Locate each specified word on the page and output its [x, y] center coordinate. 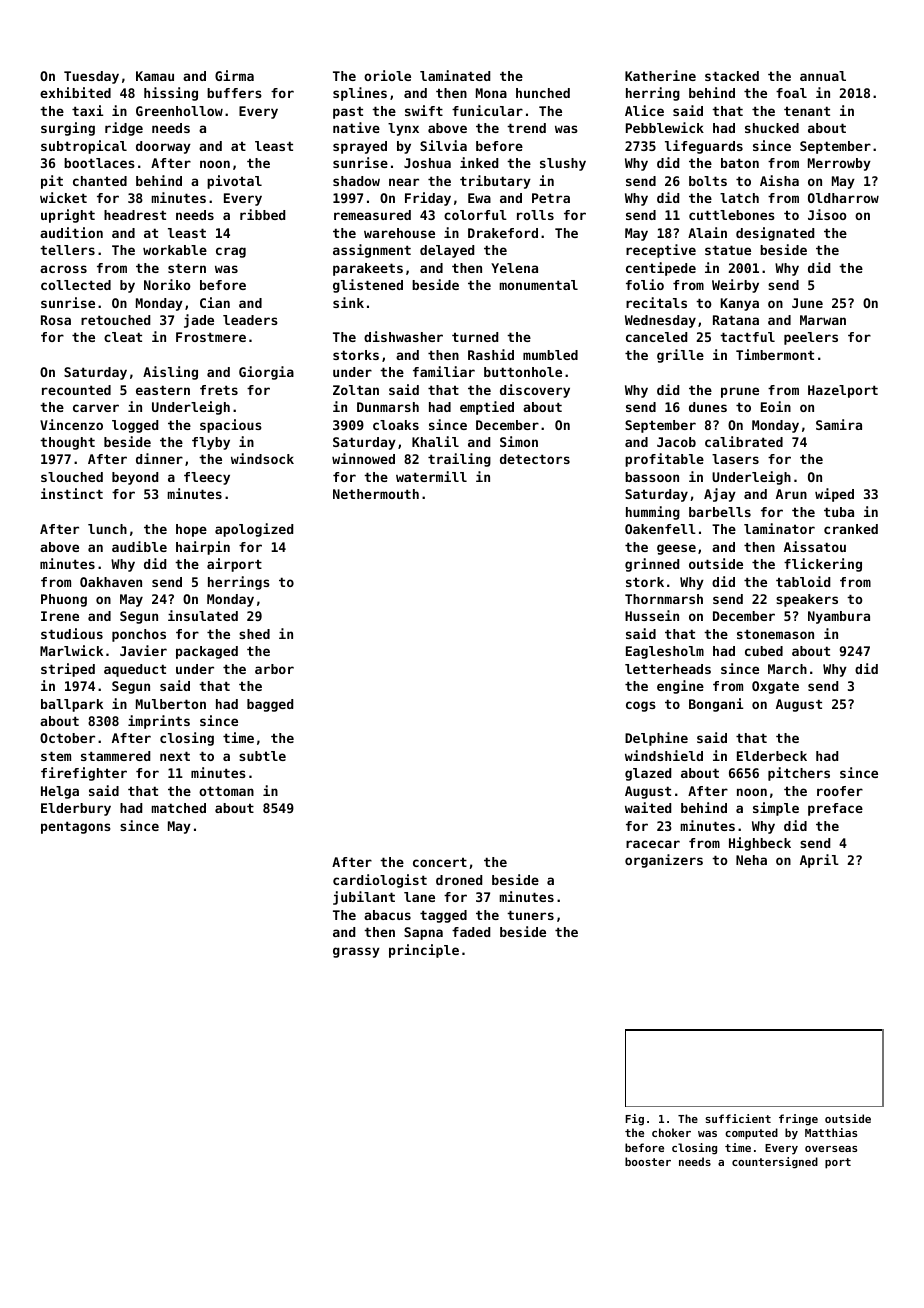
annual [823, 76]
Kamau [155, 76]
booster [648, 1161]
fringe [798, 1120]
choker [671, 1132]
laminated [455, 75]
